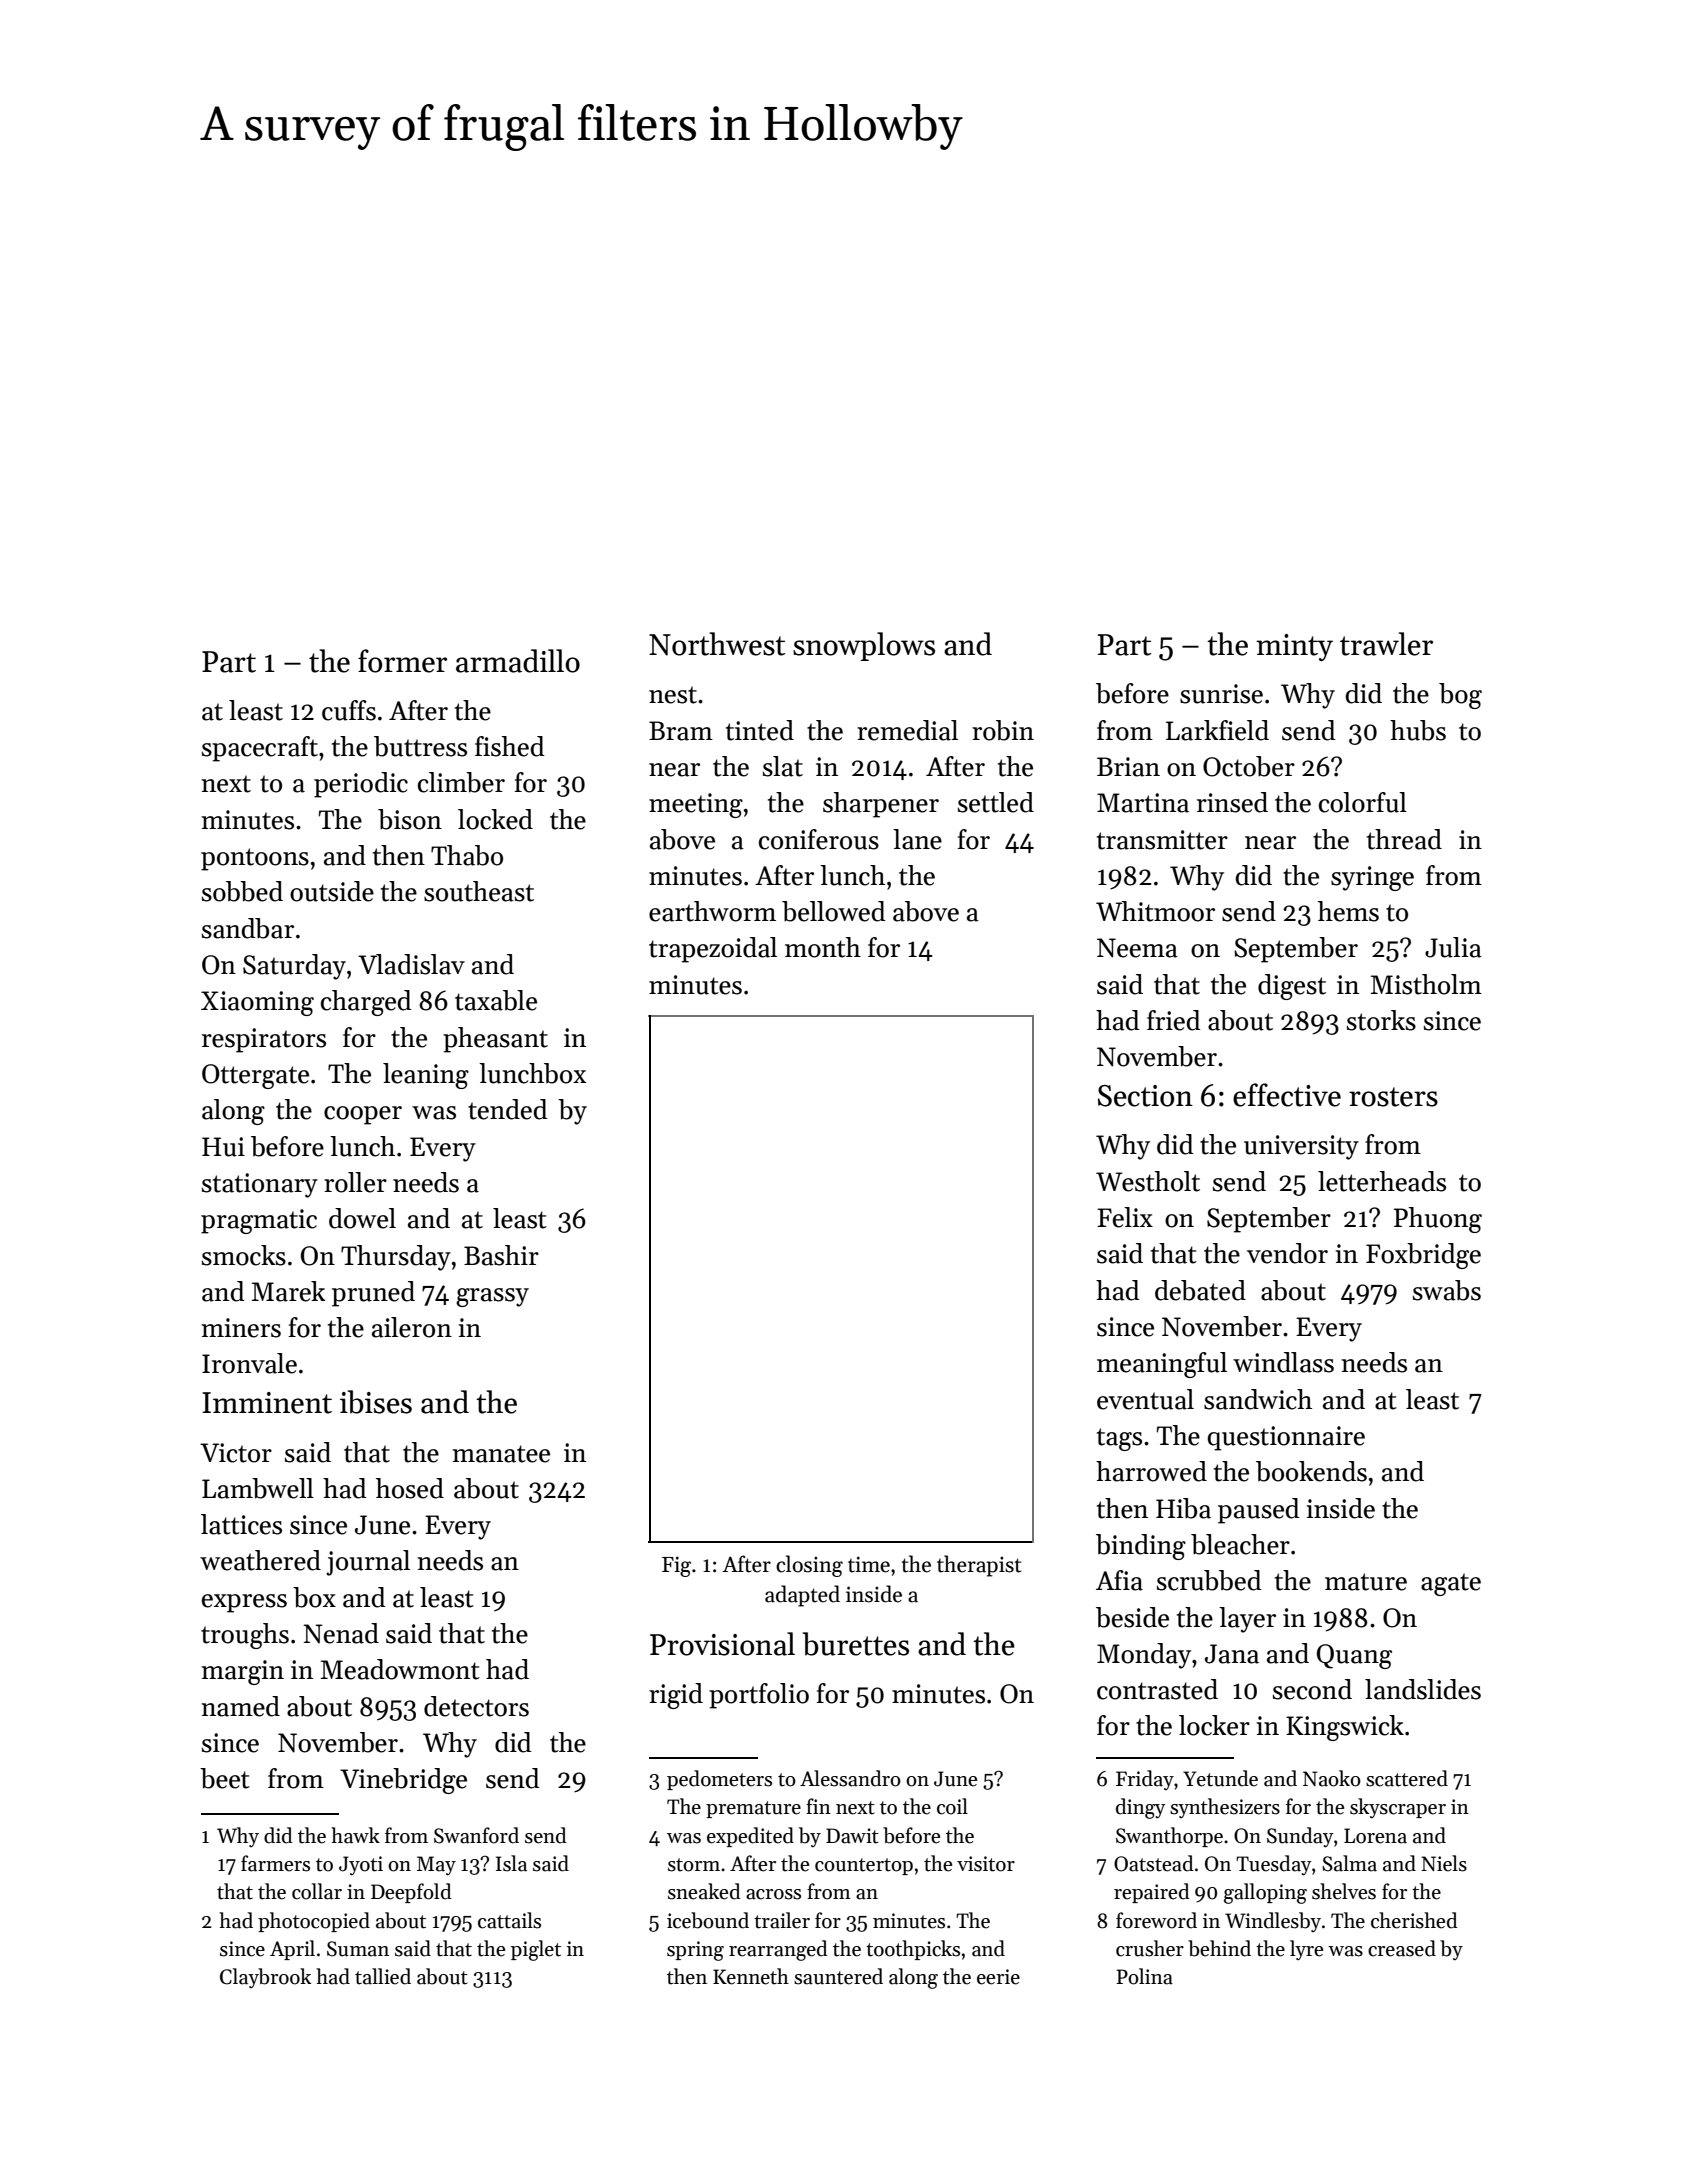  Describe the element at coordinates (1460, 696) in the document. I see `bog` at that location.
